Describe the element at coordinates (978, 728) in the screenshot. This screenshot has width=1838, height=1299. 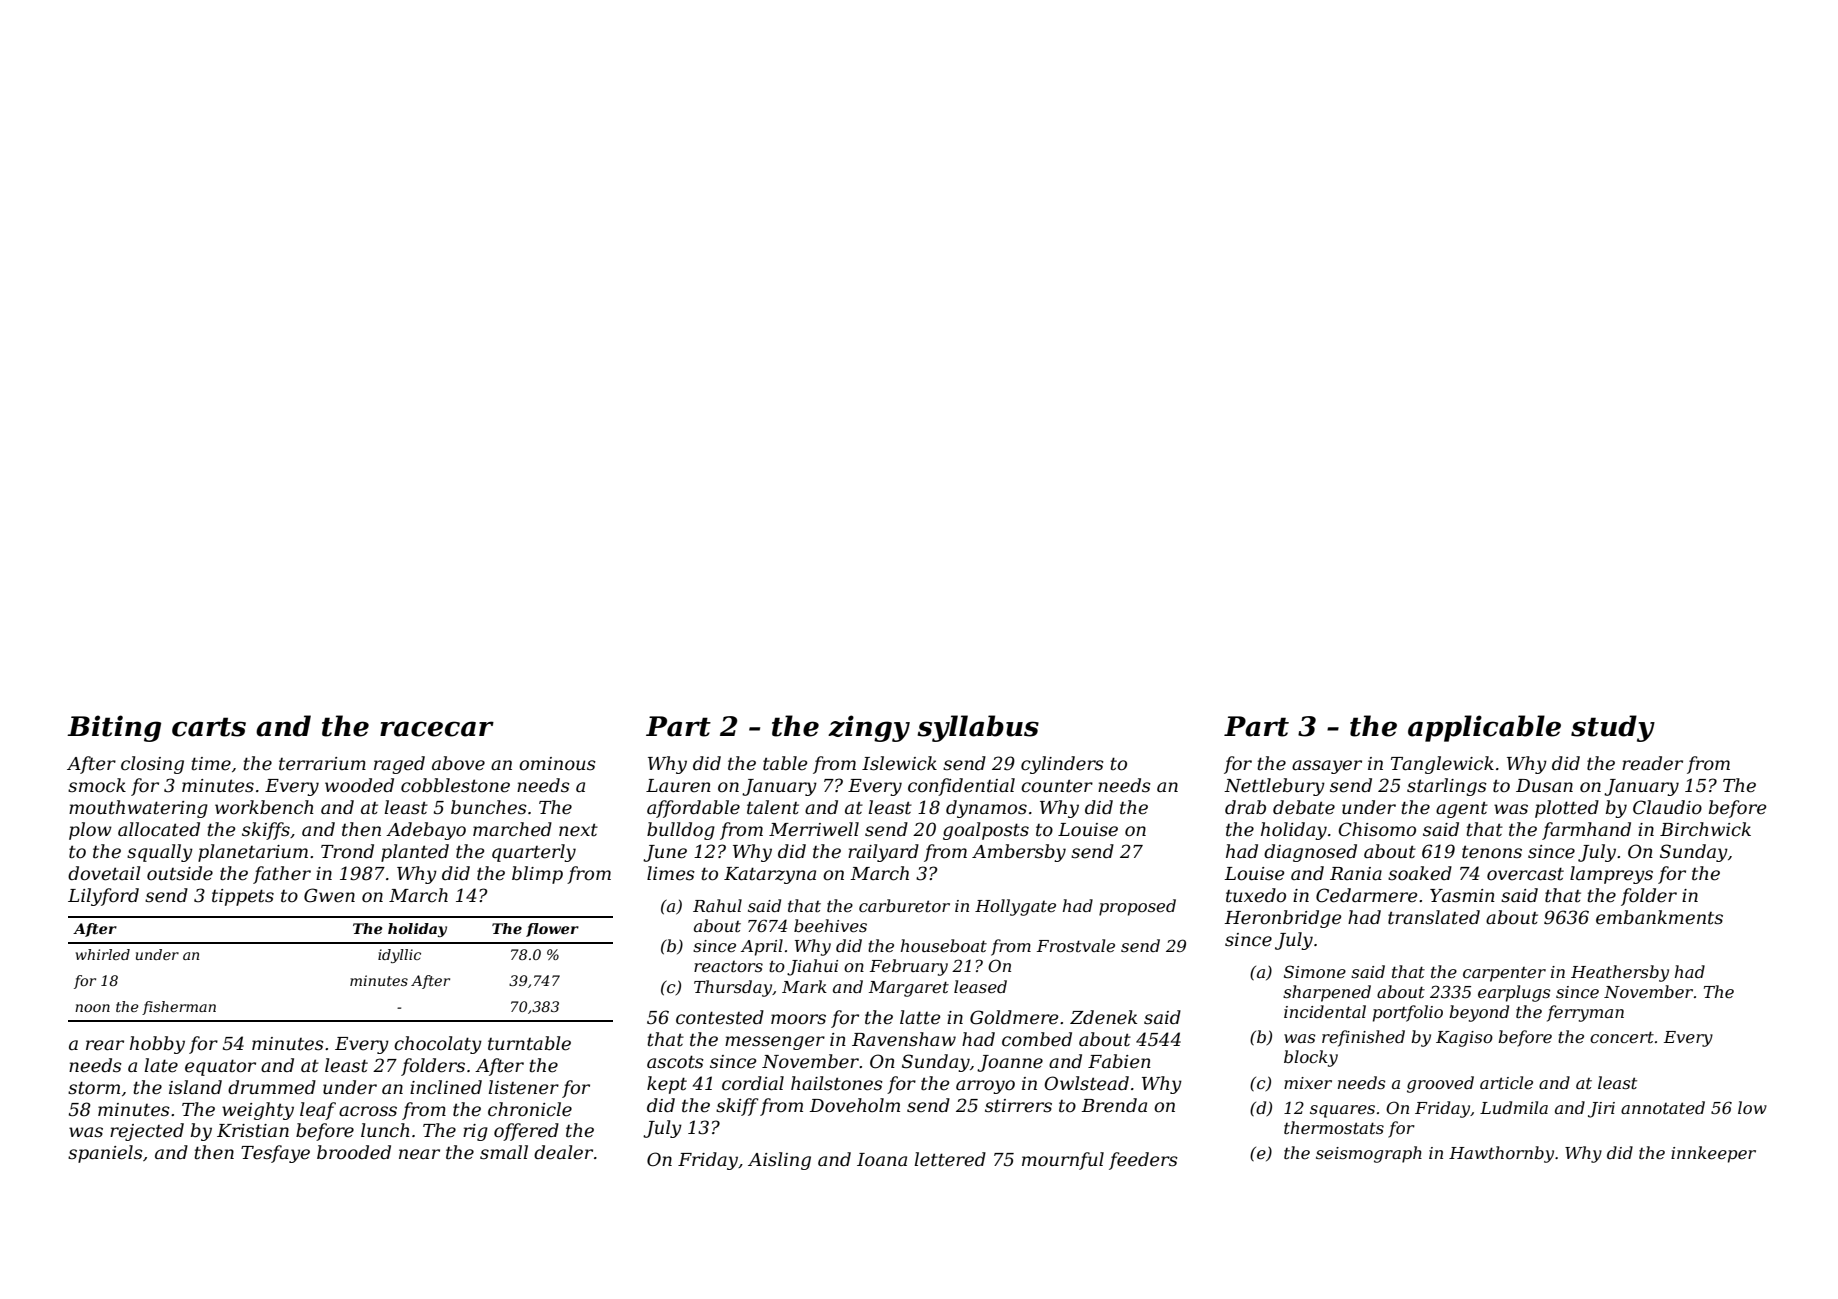
I see `syllabus` at that location.
